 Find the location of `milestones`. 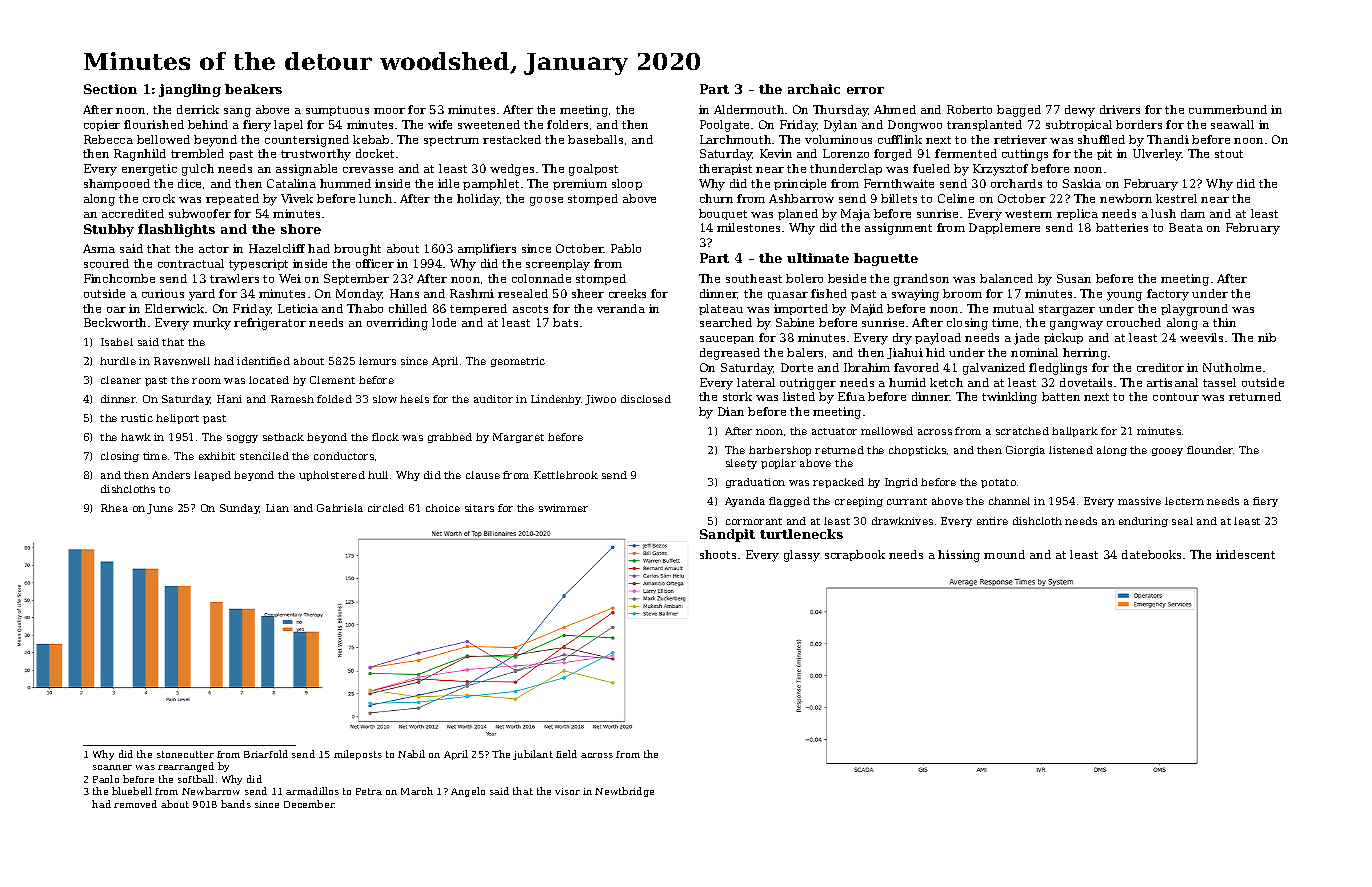

milestones is located at coordinates (748, 227).
